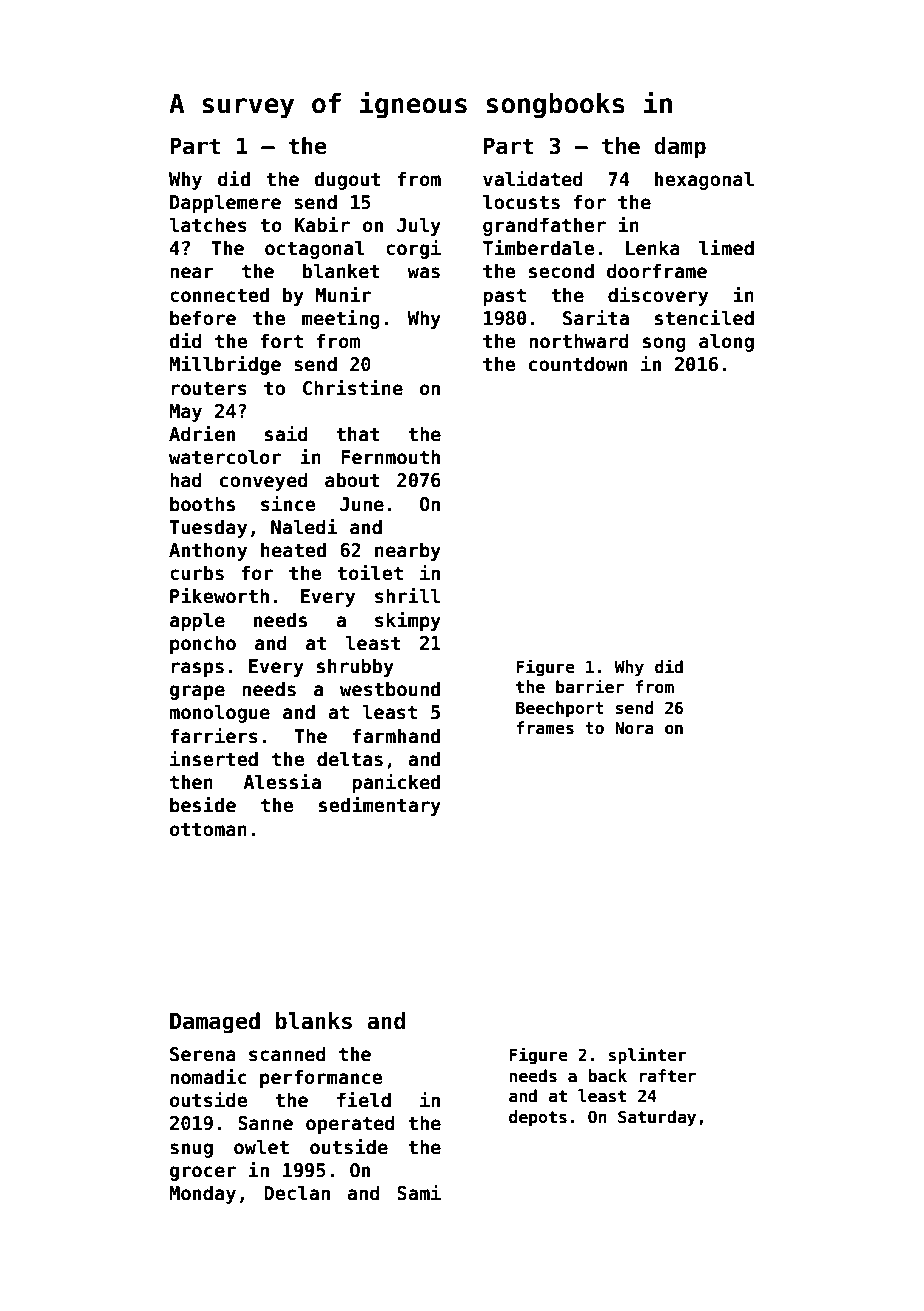  I want to click on validated, so click(533, 179).
